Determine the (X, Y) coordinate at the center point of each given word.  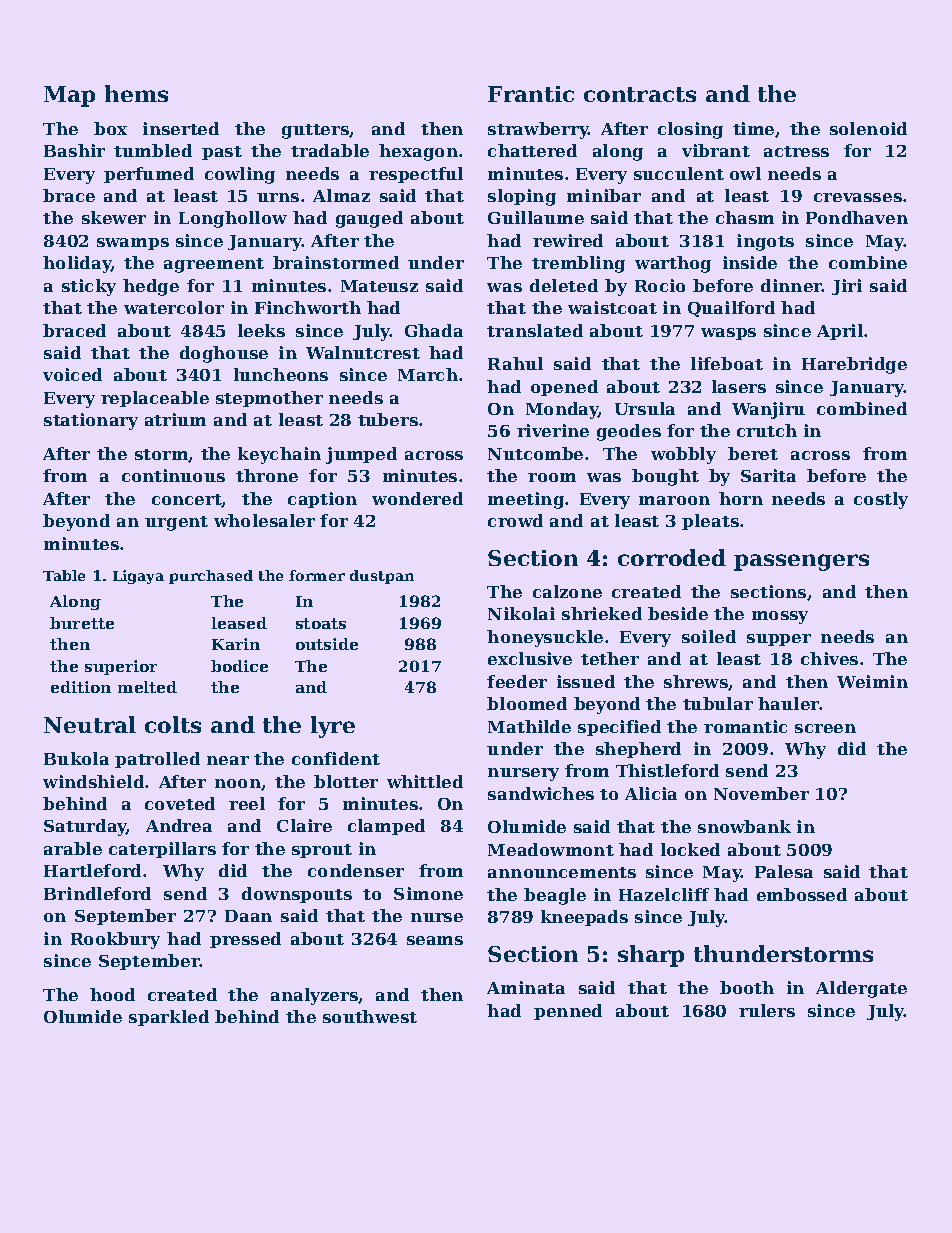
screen (825, 728)
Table (64, 575)
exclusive (530, 658)
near (228, 760)
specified (619, 728)
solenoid (868, 128)
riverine (553, 430)
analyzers (314, 996)
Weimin (872, 681)
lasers (739, 386)
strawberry (538, 130)
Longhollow (233, 219)
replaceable (155, 399)
